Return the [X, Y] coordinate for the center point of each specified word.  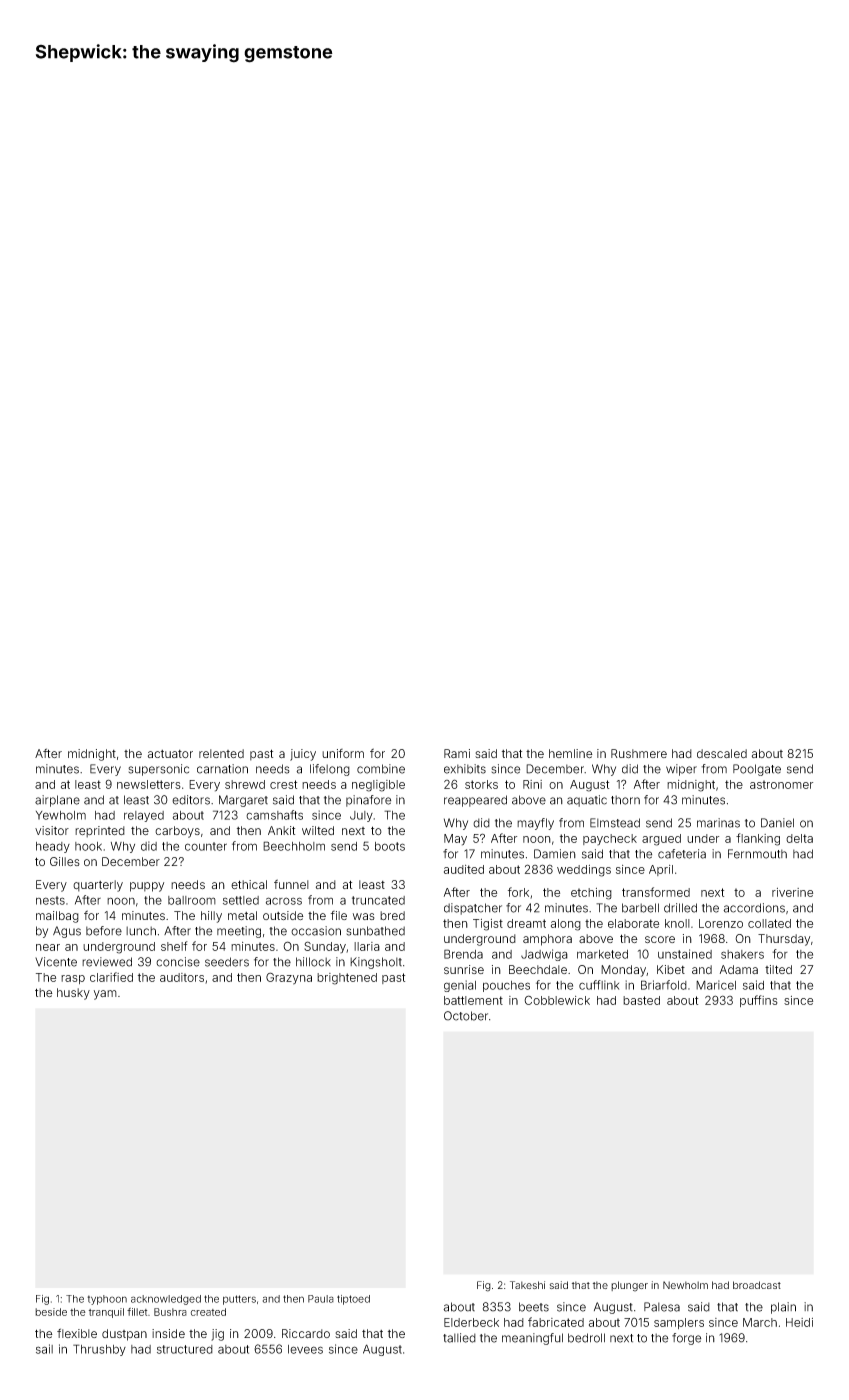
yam [105, 995]
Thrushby [99, 1350]
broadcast [757, 1285]
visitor [52, 830]
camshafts [274, 815]
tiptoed [353, 1300]
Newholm [685, 1285]
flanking [758, 839]
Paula [321, 1299]
